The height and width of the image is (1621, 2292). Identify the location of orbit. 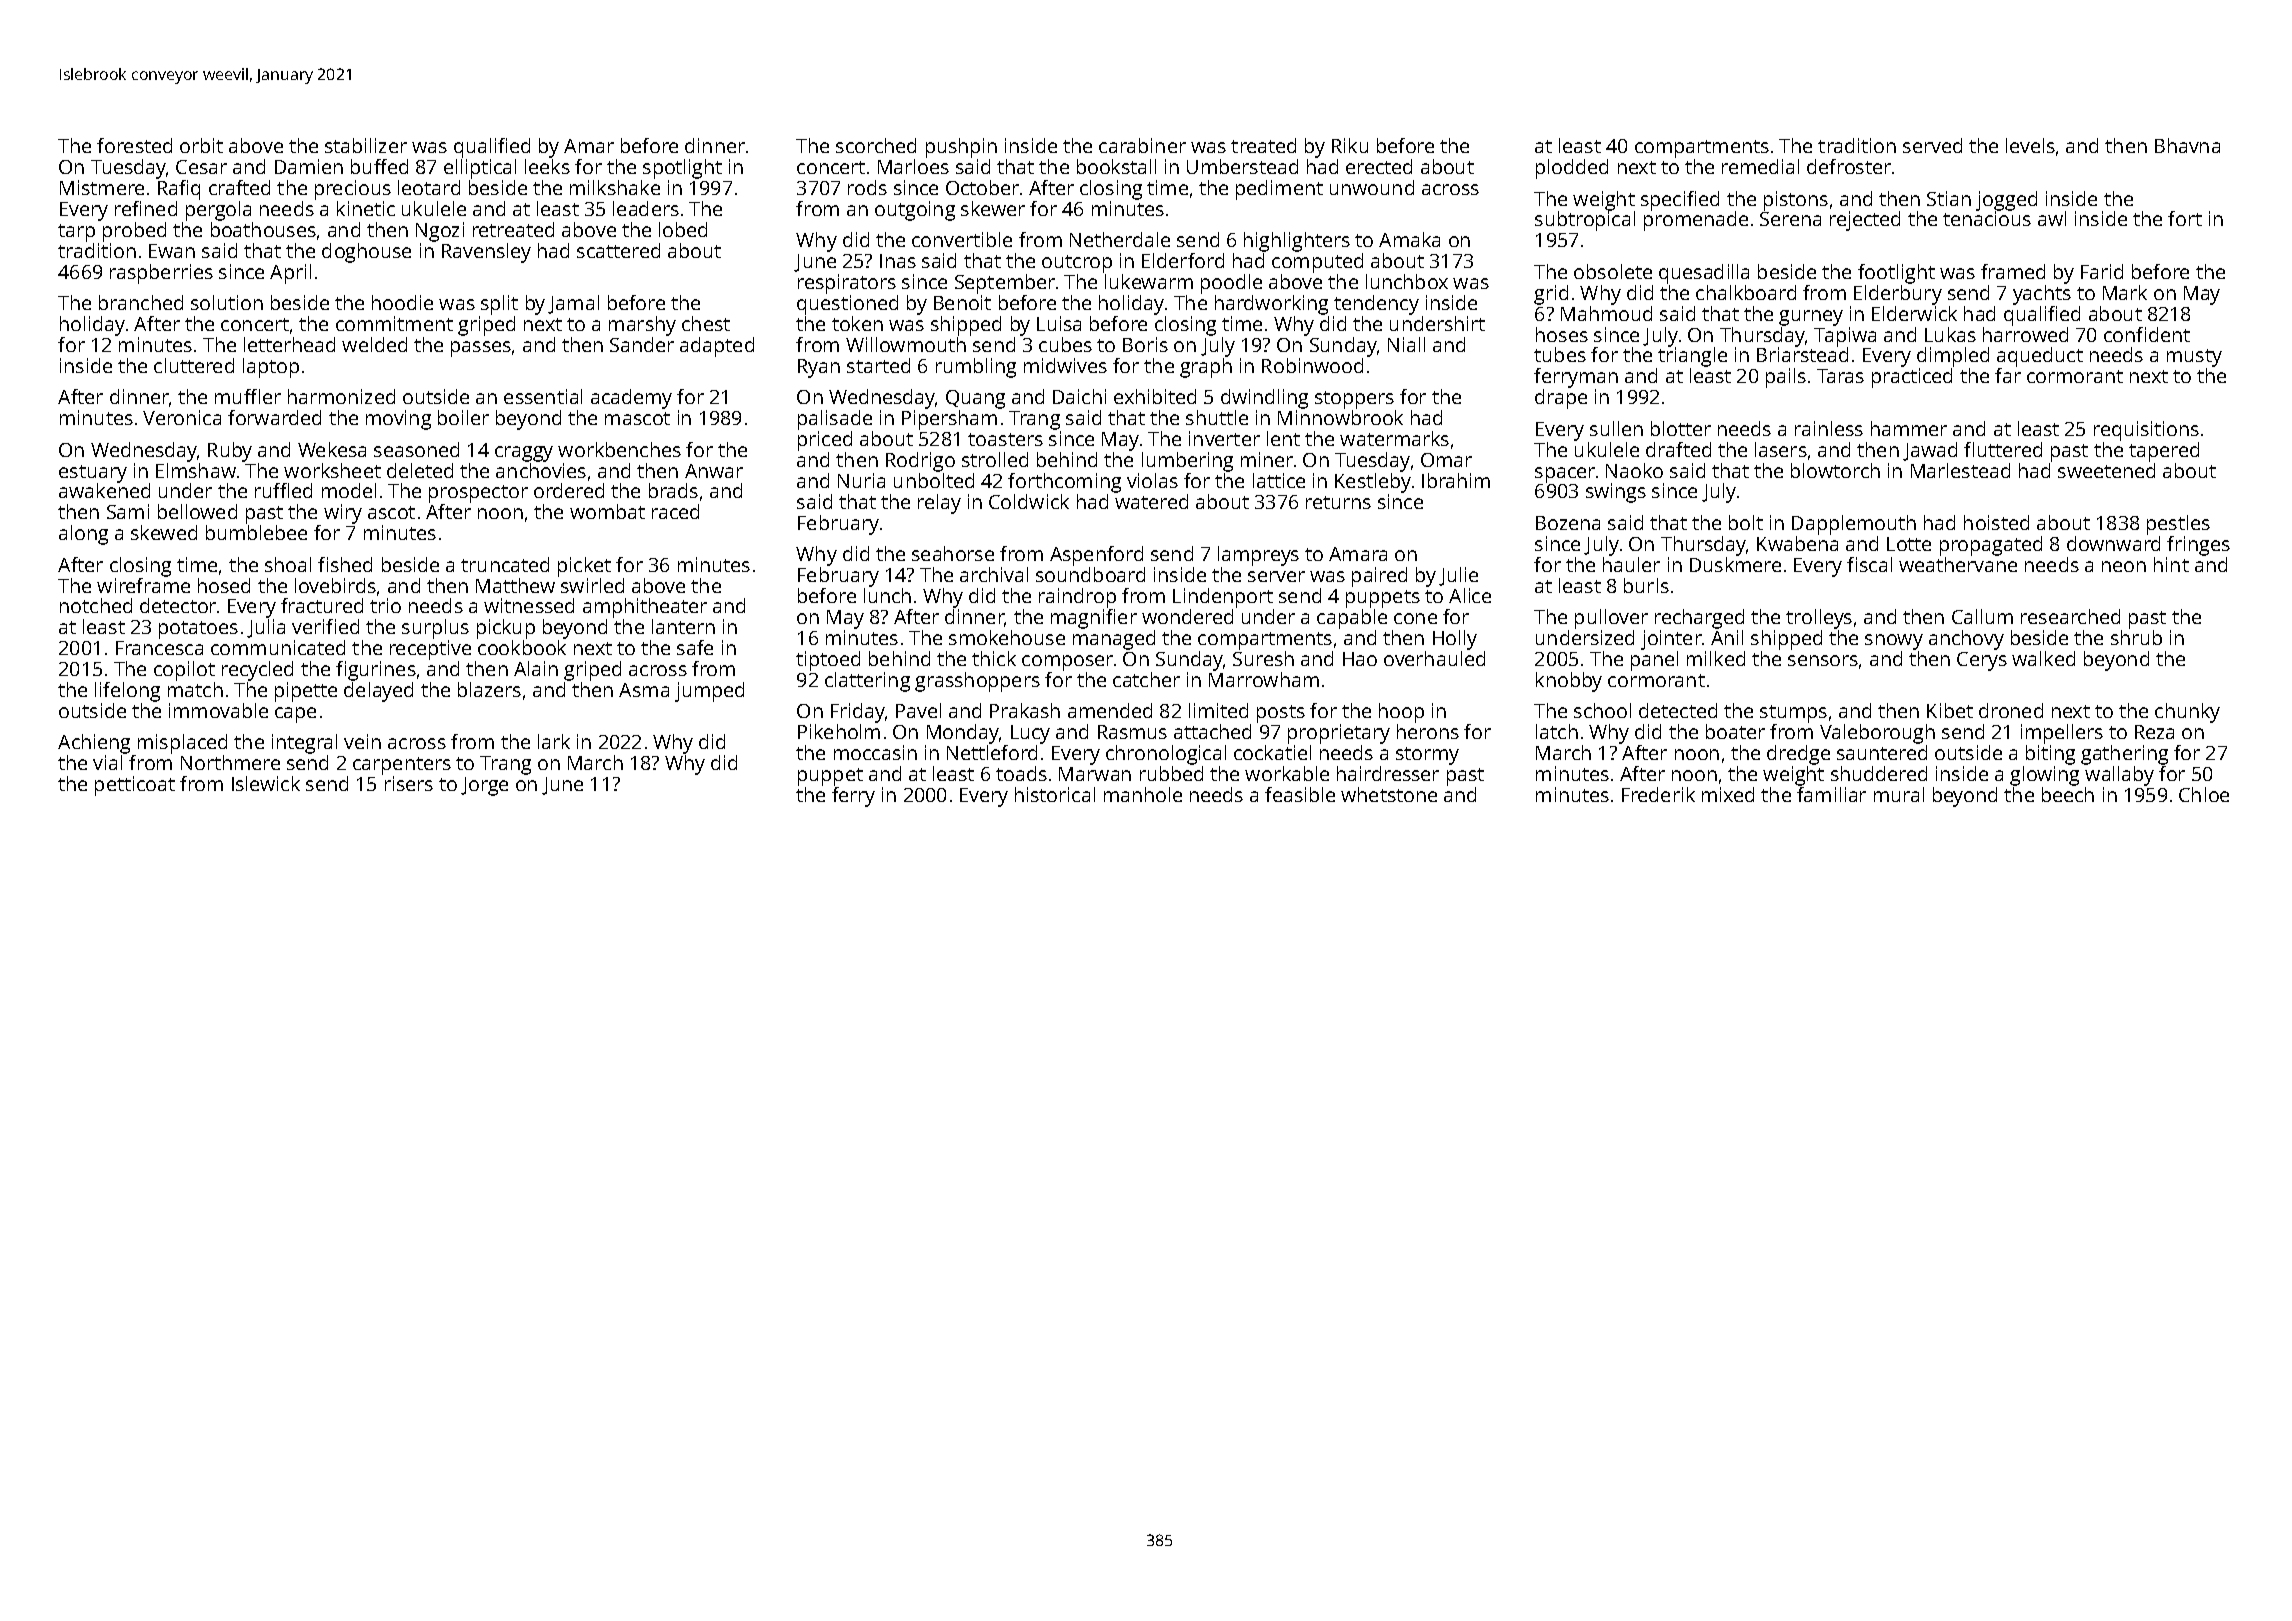
(201, 145).
